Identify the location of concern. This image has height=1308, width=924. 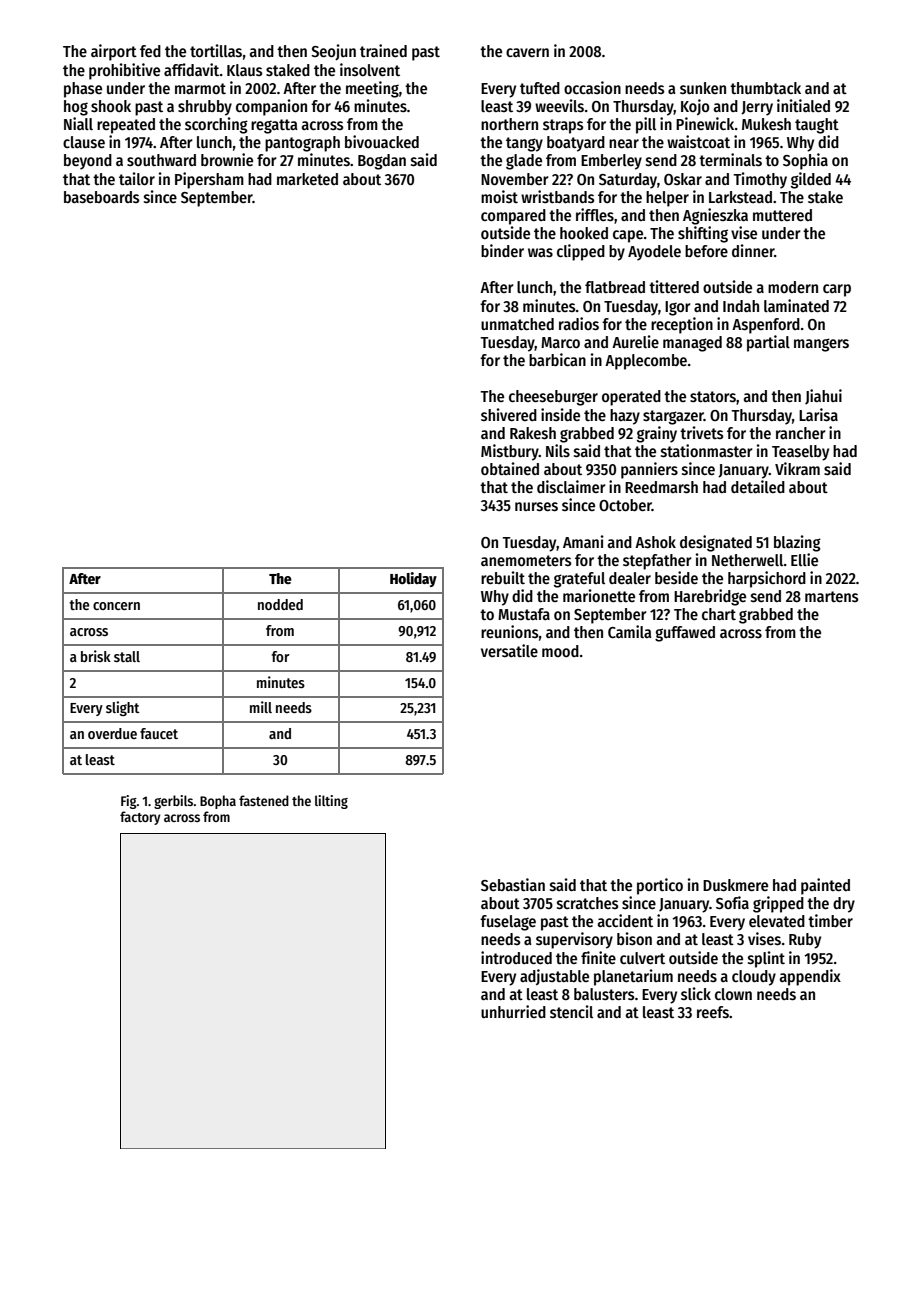
(116, 606).
